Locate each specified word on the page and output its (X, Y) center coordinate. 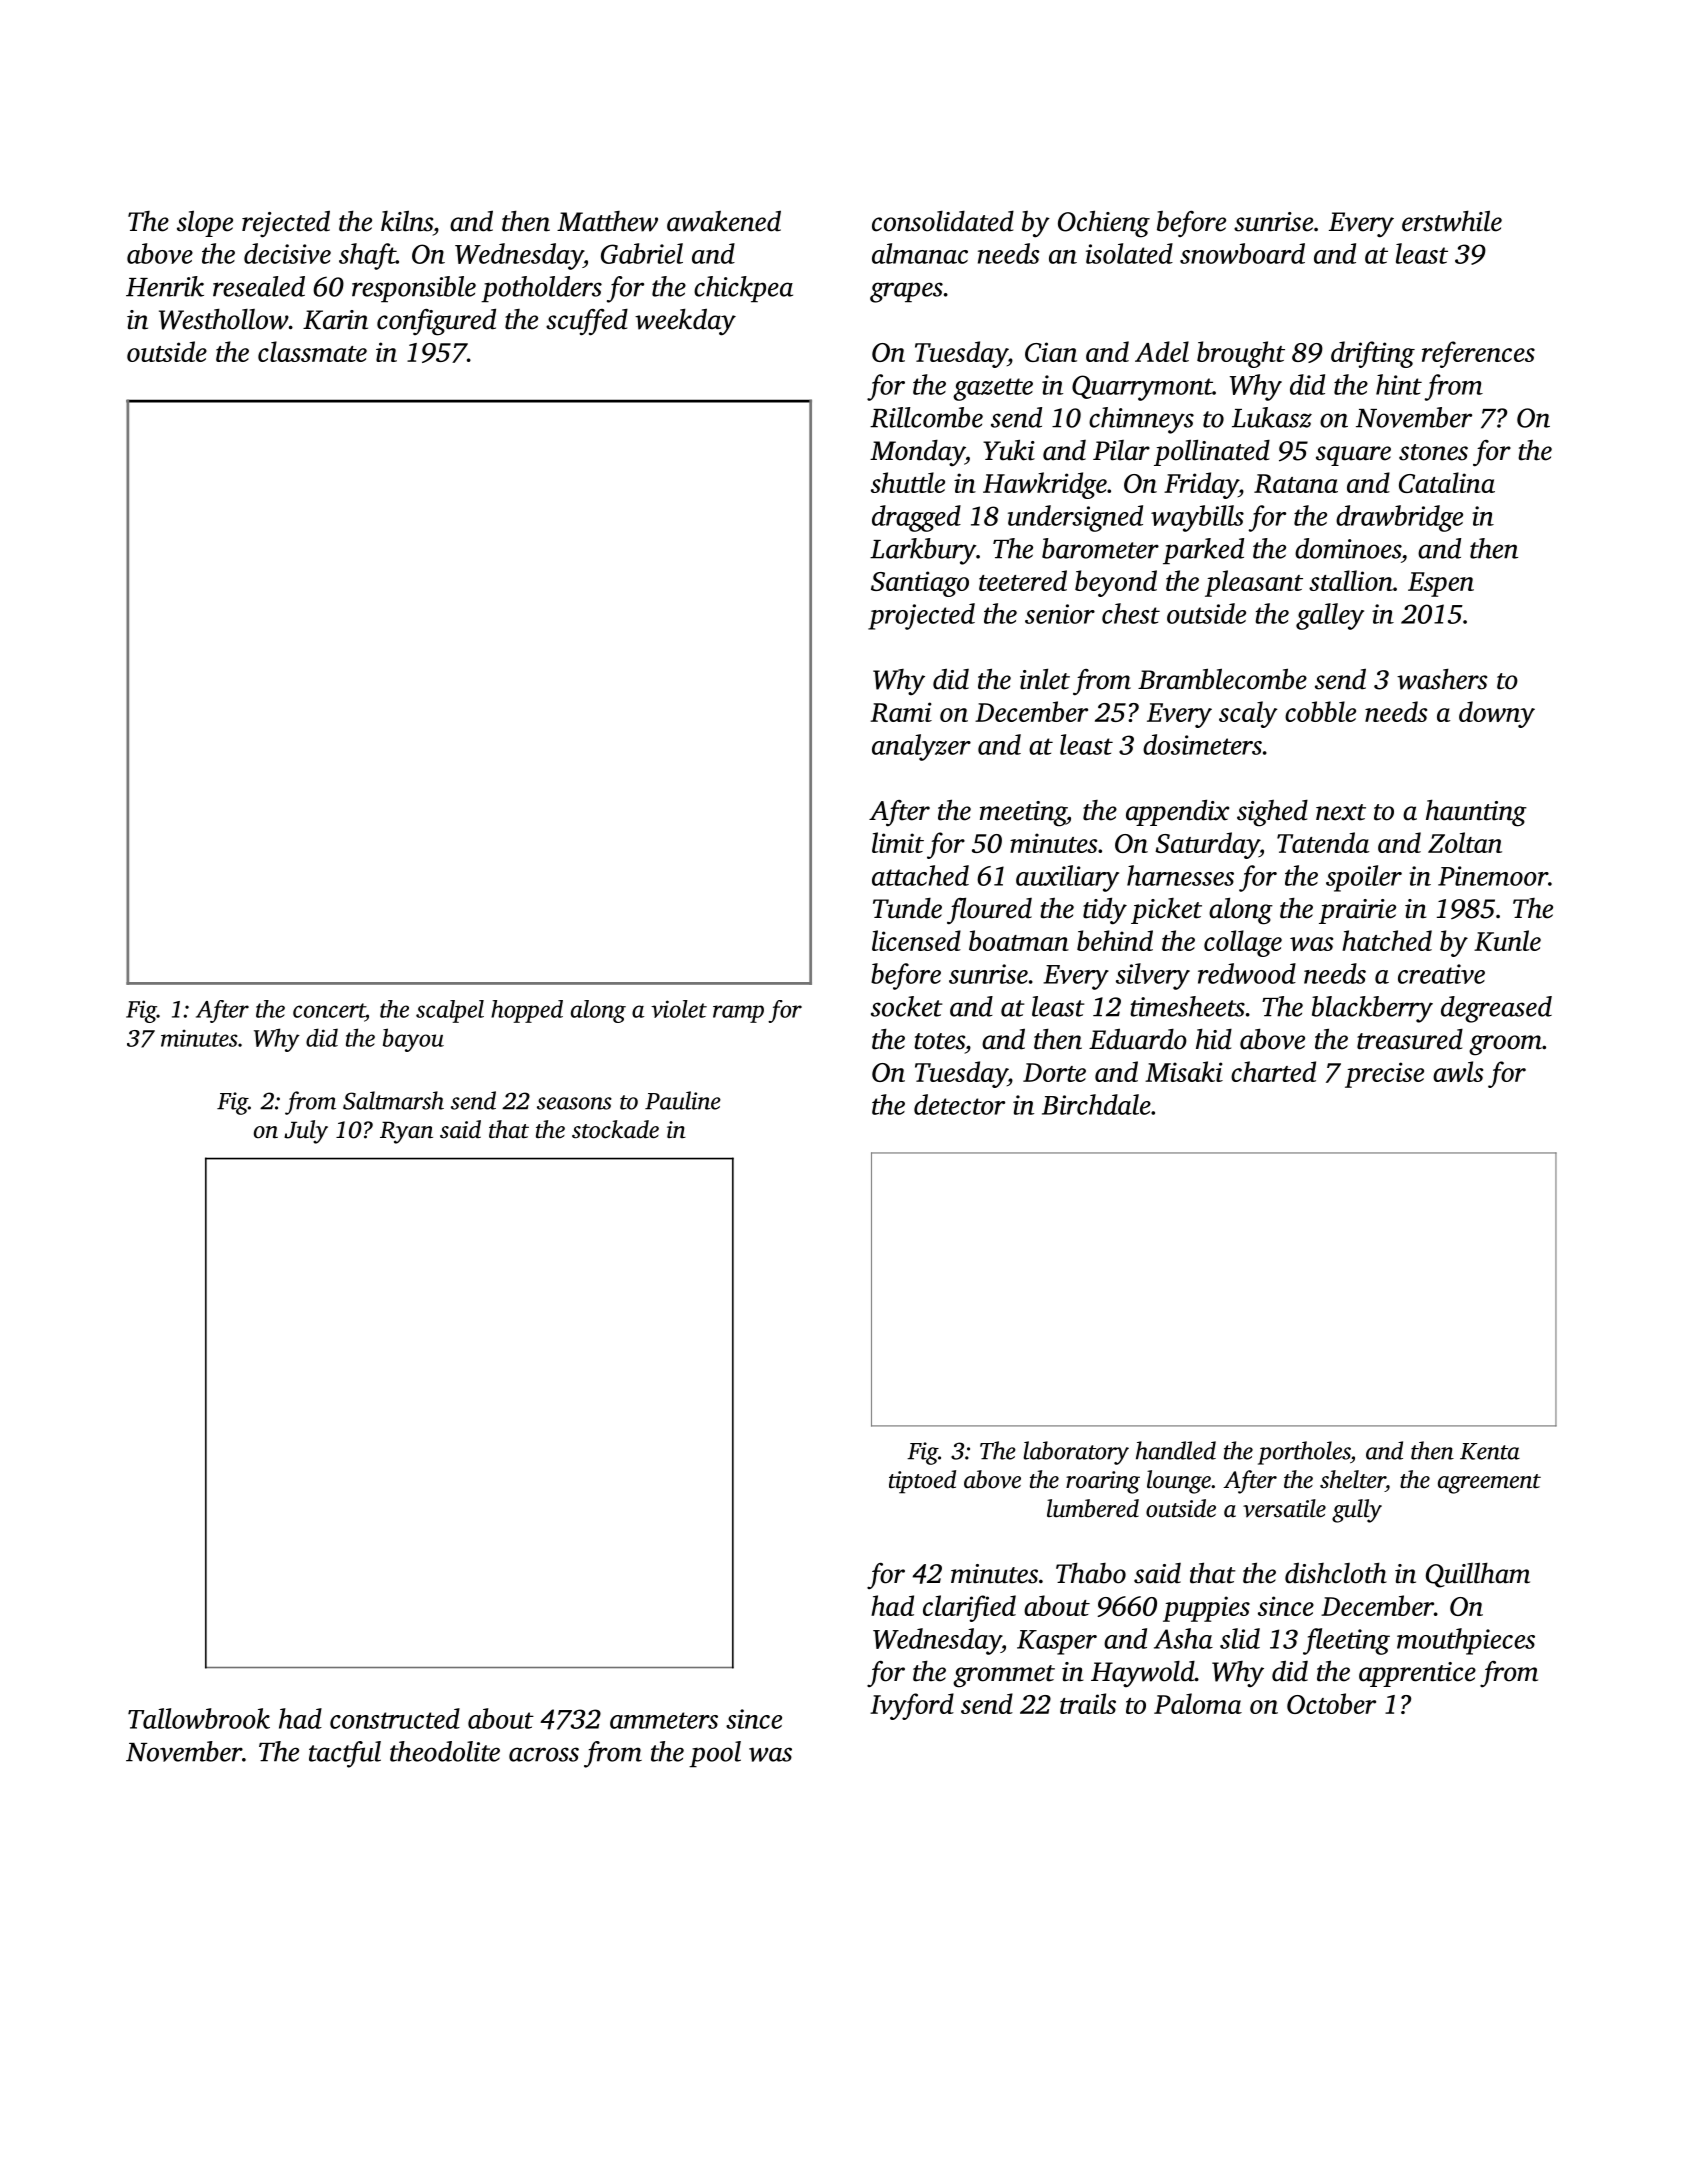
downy (1497, 714)
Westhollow (224, 319)
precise (1384, 1075)
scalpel (450, 1011)
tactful (345, 1754)
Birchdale (1096, 1104)
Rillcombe (926, 417)
